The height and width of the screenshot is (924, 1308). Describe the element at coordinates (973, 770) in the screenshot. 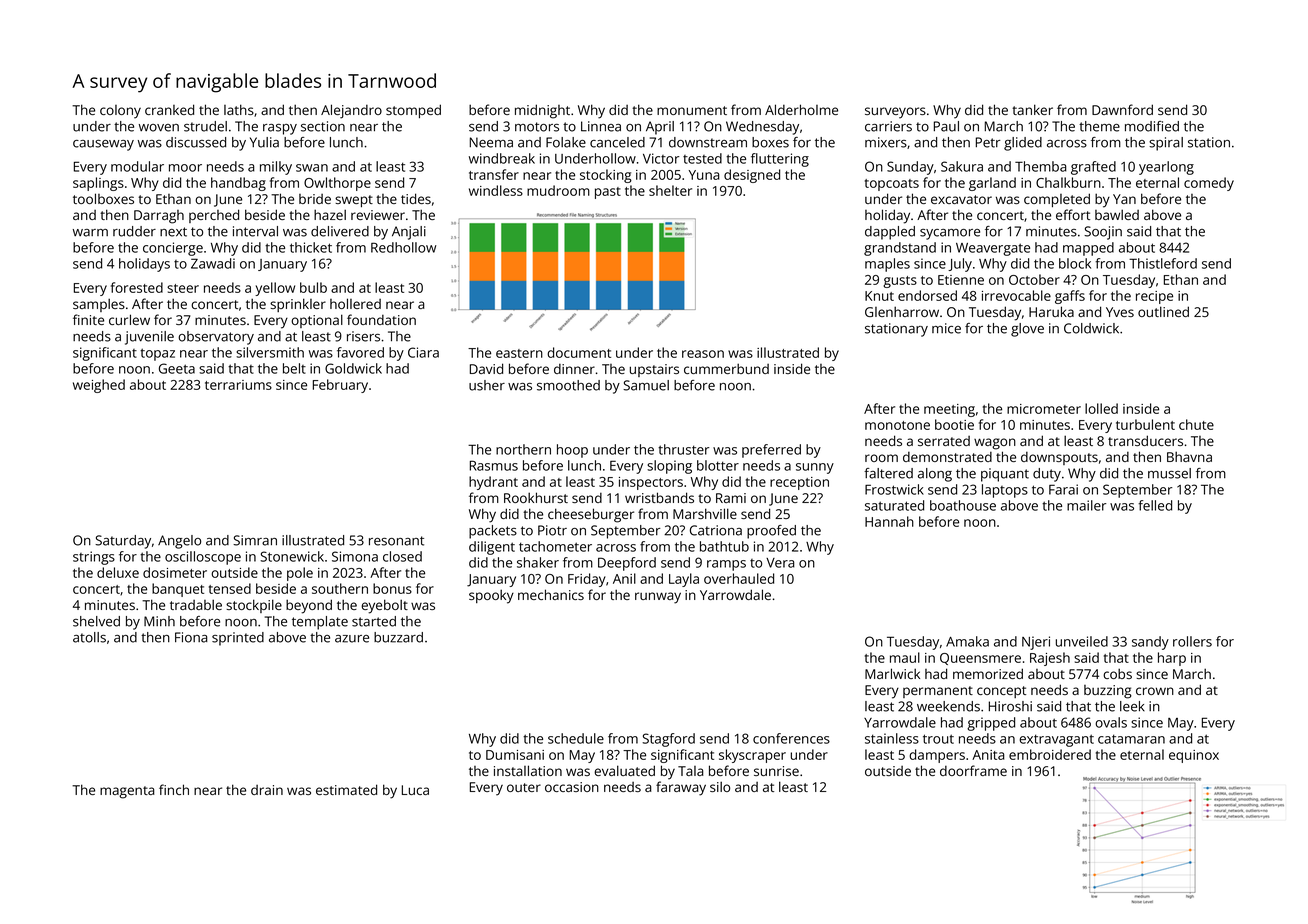

I see `doorframe` at that location.
